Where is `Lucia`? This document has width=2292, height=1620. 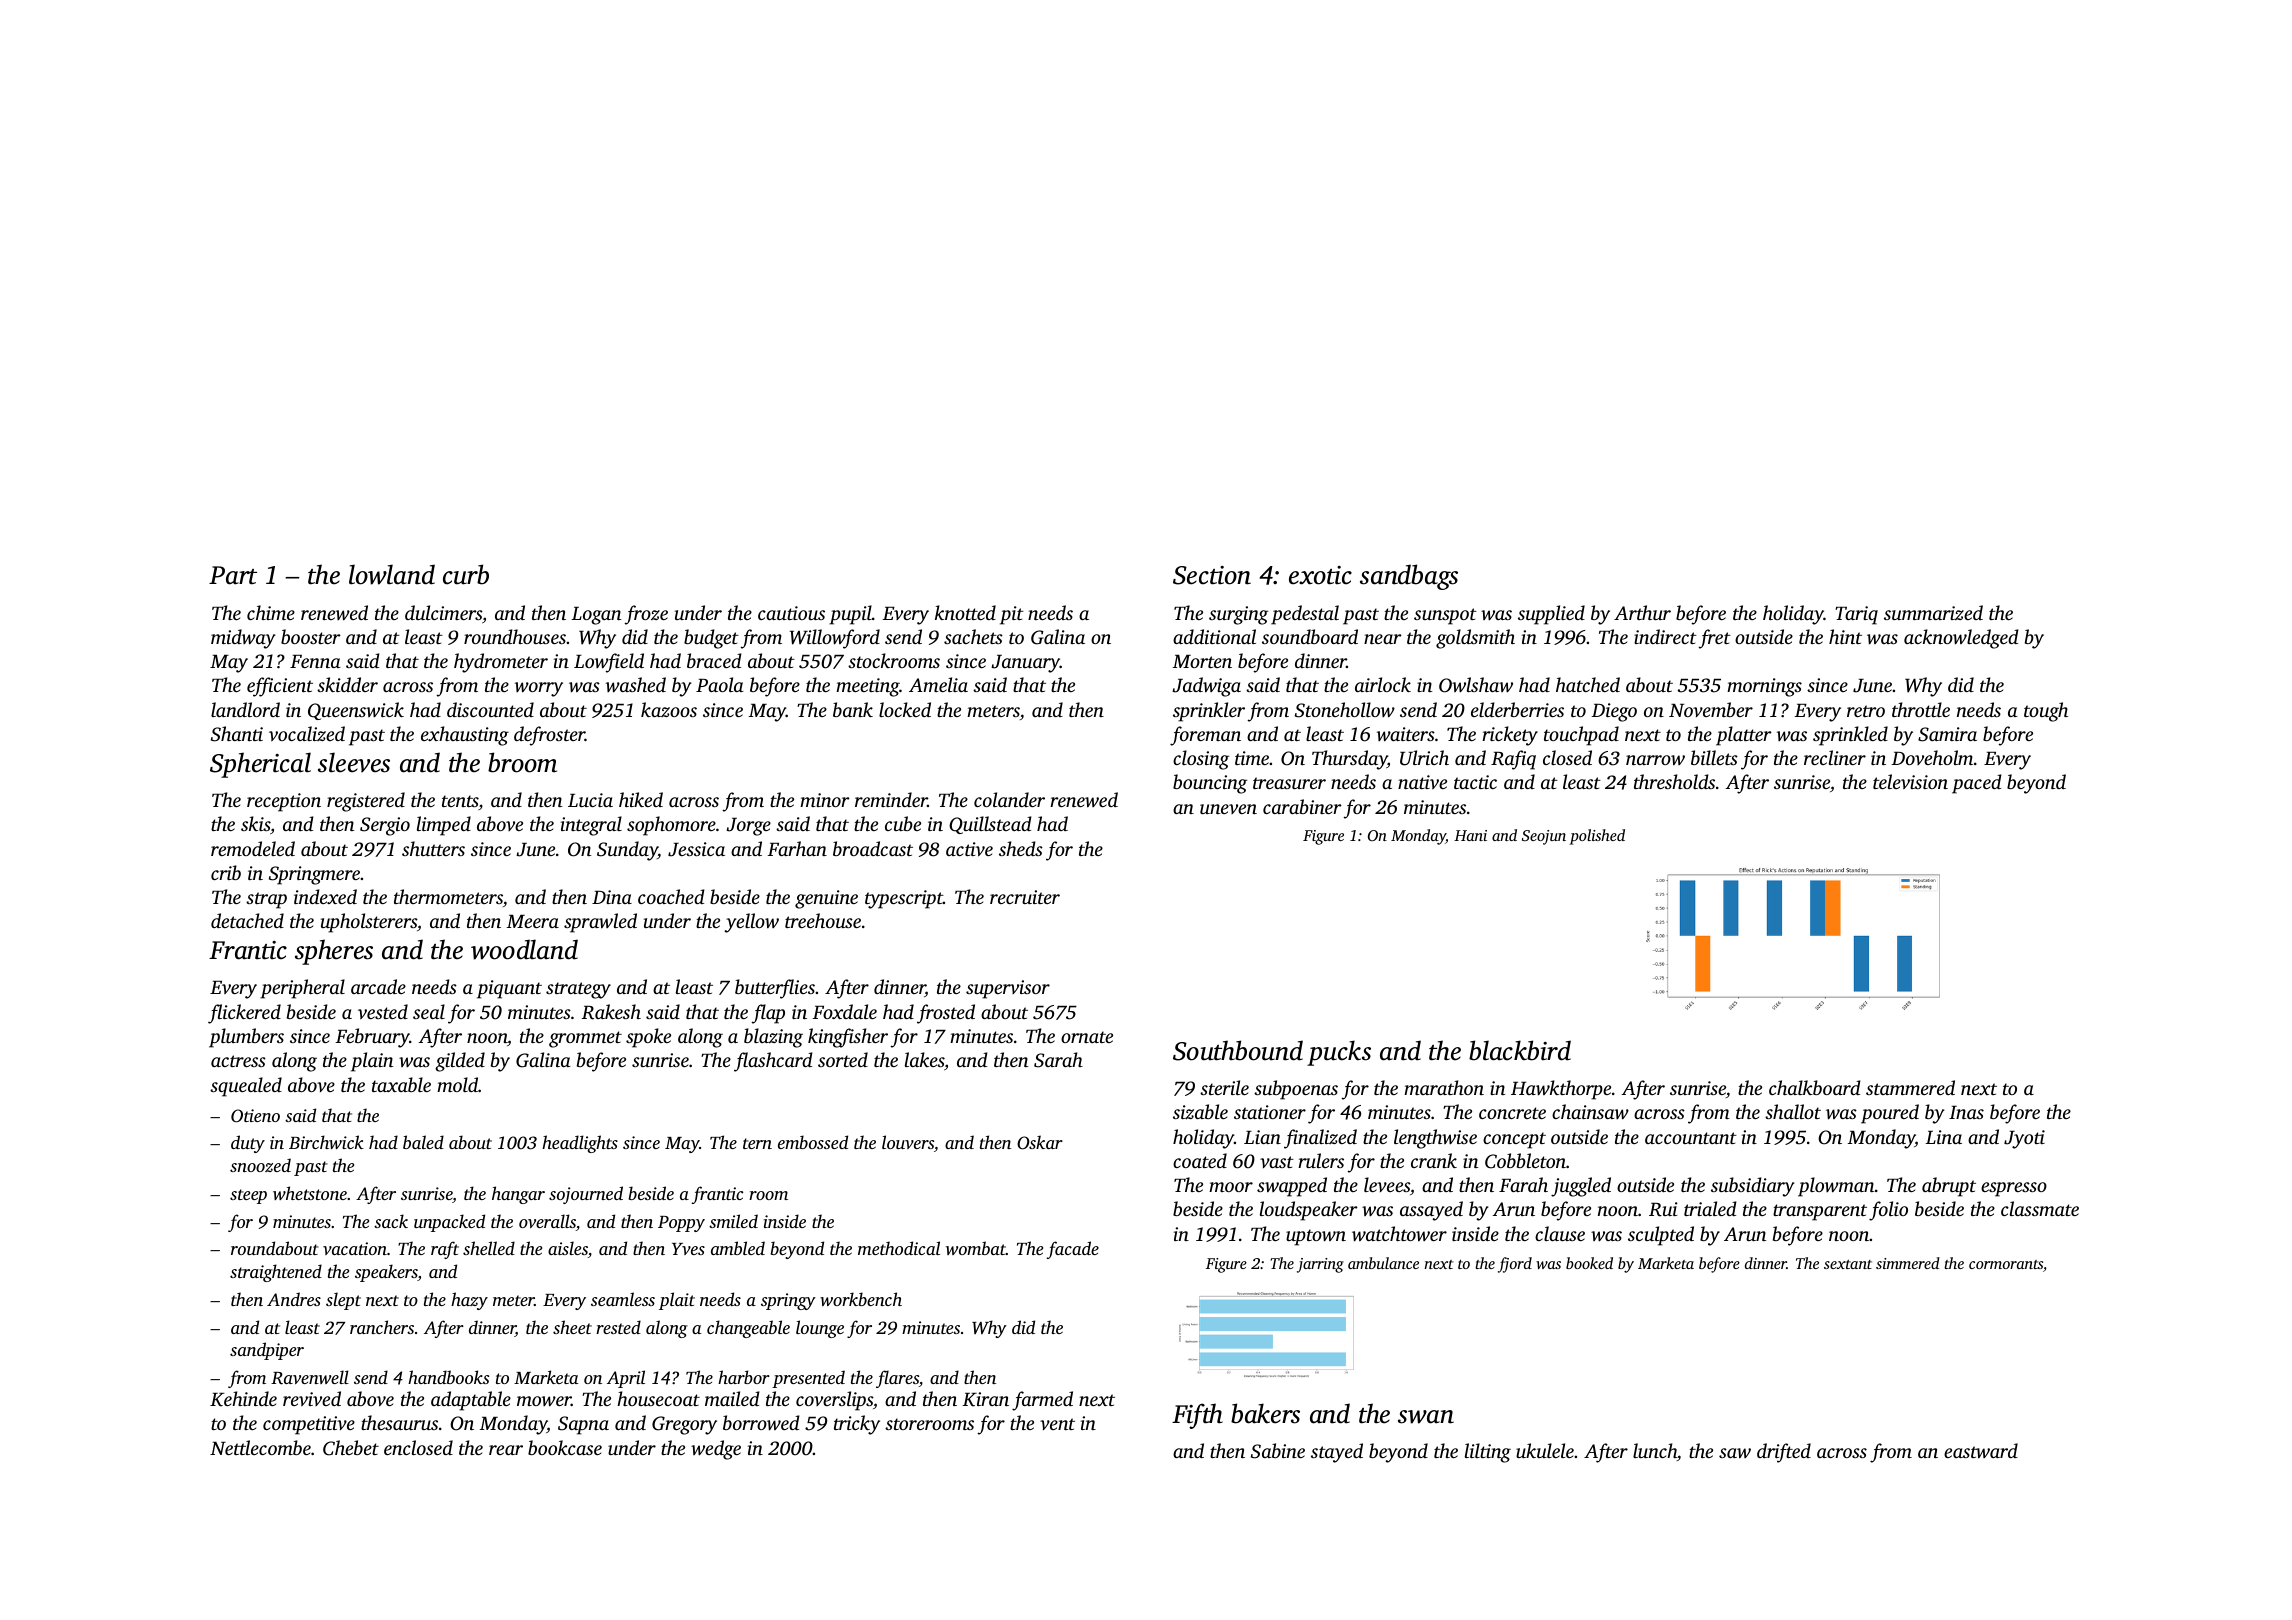 Lucia is located at coordinates (590, 800).
